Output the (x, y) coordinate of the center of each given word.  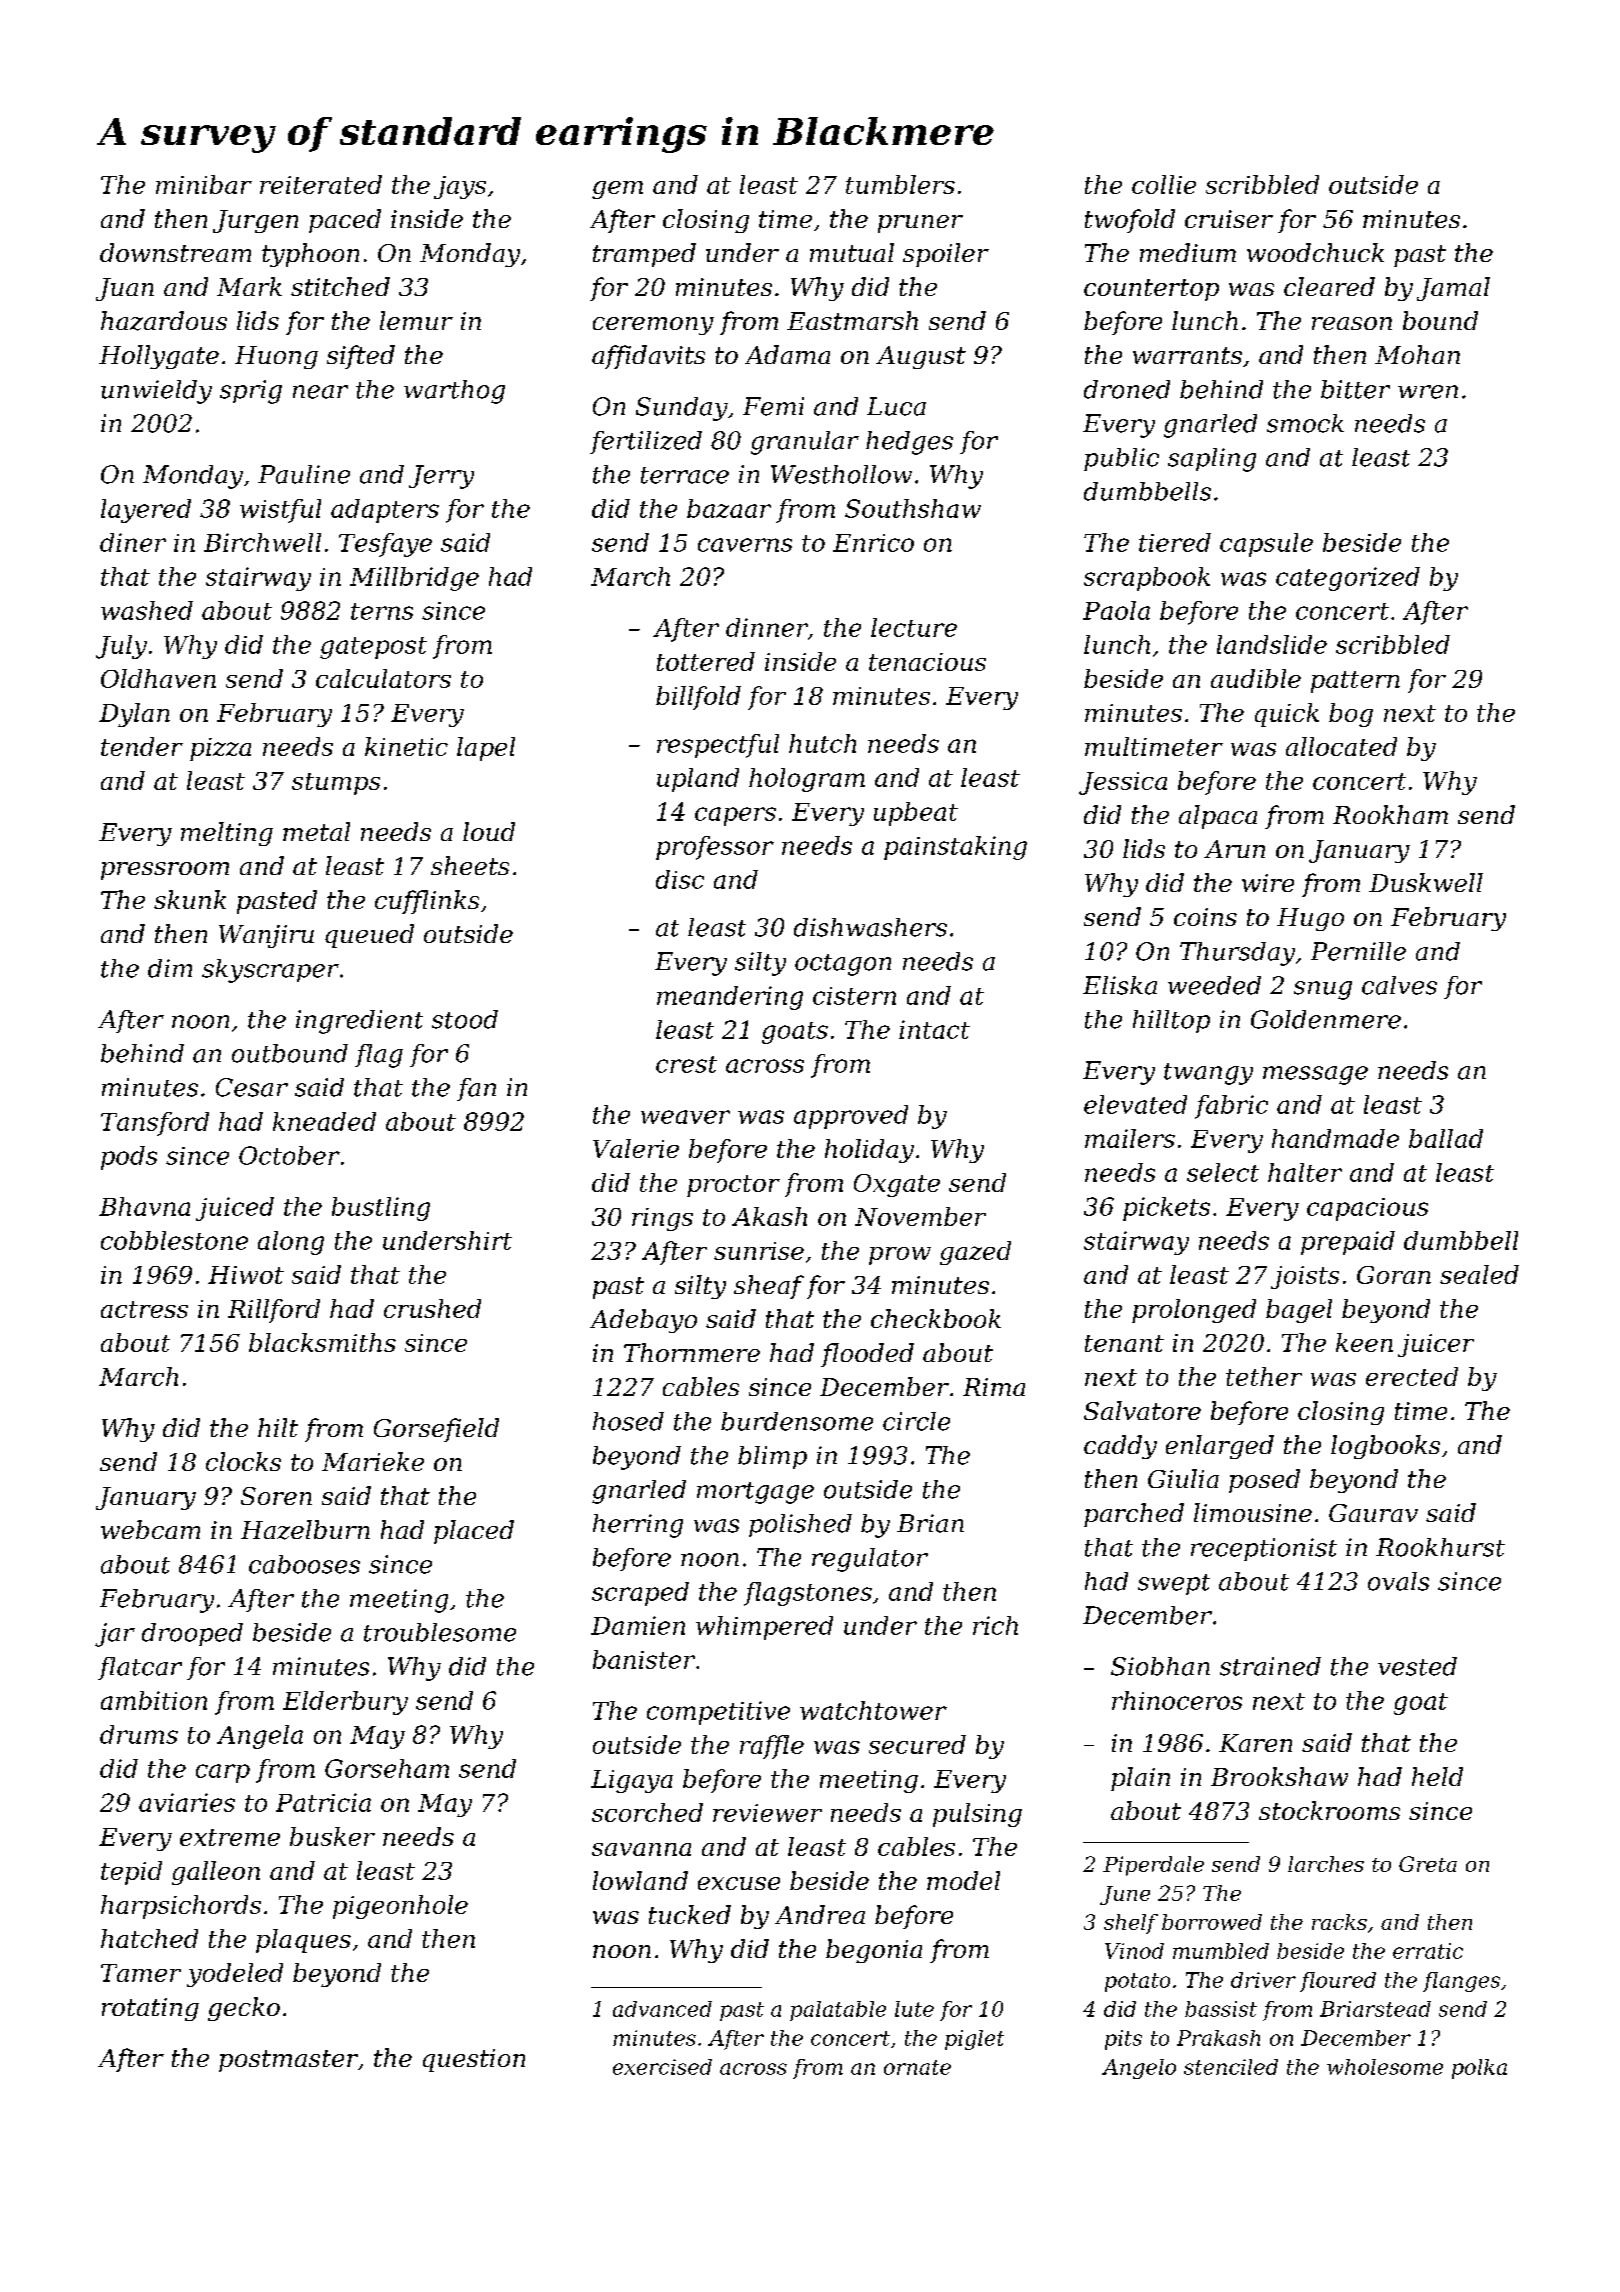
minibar (204, 184)
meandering (730, 998)
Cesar (252, 1087)
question (474, 2060)
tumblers (900, 184)
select (1223, 1172)
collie (1164, 184)
